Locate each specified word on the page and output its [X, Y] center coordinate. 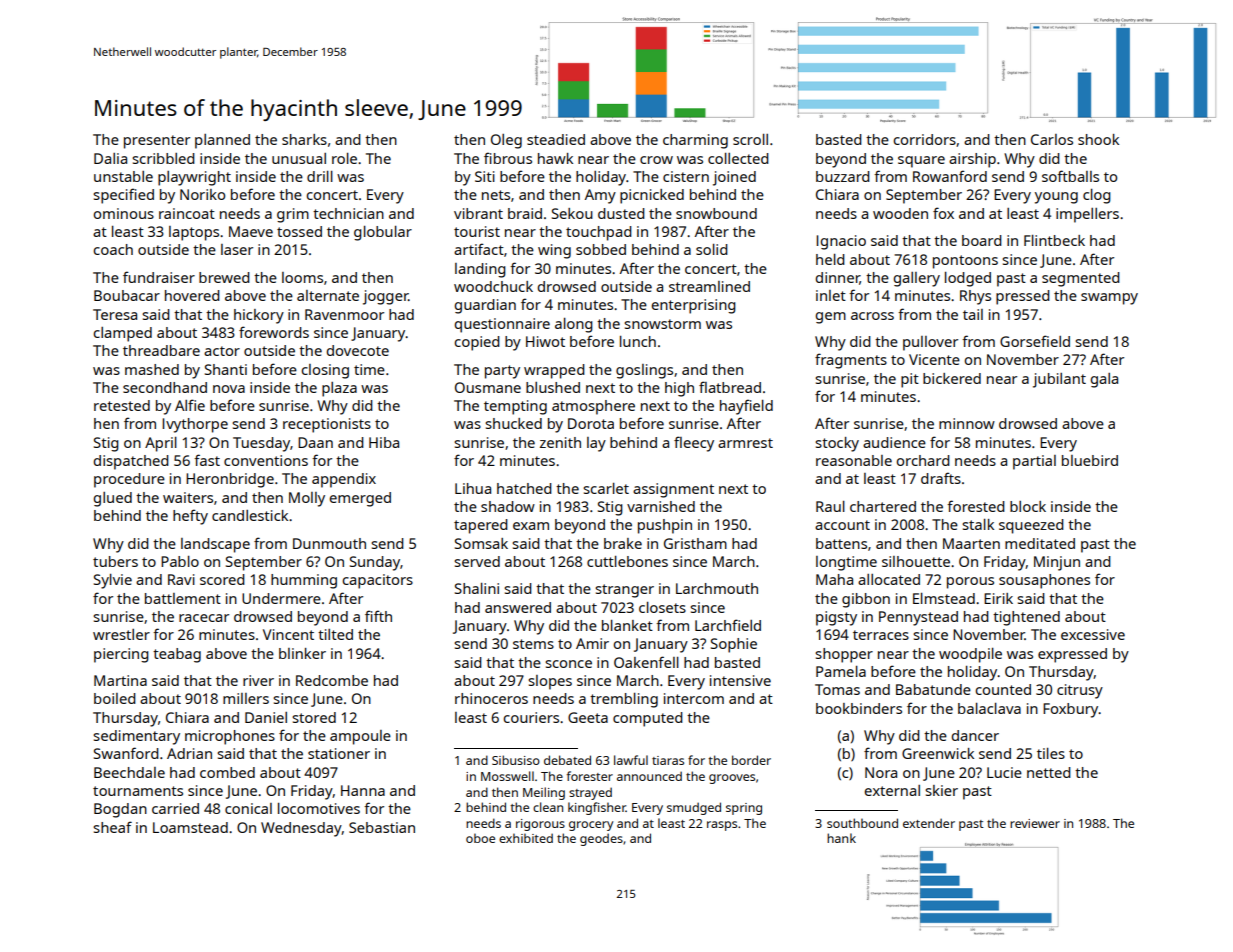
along [574, 325]
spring [744, 809]
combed [227, 772]
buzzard [843, 176]
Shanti [226, 369]
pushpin [665, 526]
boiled [115, 698]
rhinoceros [491, 698]
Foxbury [1071, 710]
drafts [941, 478]
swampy [1109, 299]
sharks [304, 139]
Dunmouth [329, 543]
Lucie [1004, 772]
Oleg [506, 141]
